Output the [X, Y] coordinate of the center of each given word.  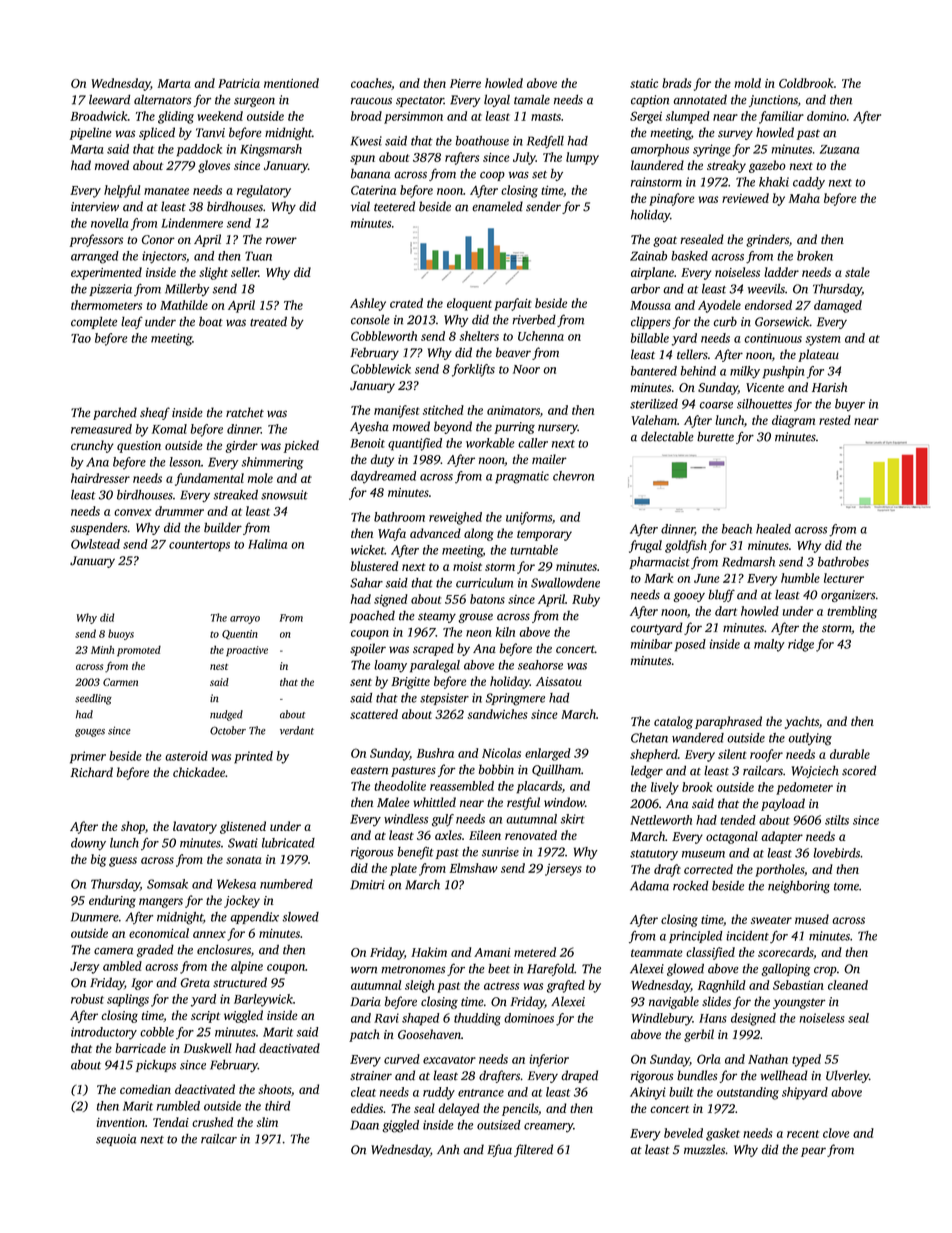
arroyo [245, 620]
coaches [371, 83]
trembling [852, 612]
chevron [573, 476]
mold [748, 83]
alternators [162, 100]
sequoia [116, 1140]
